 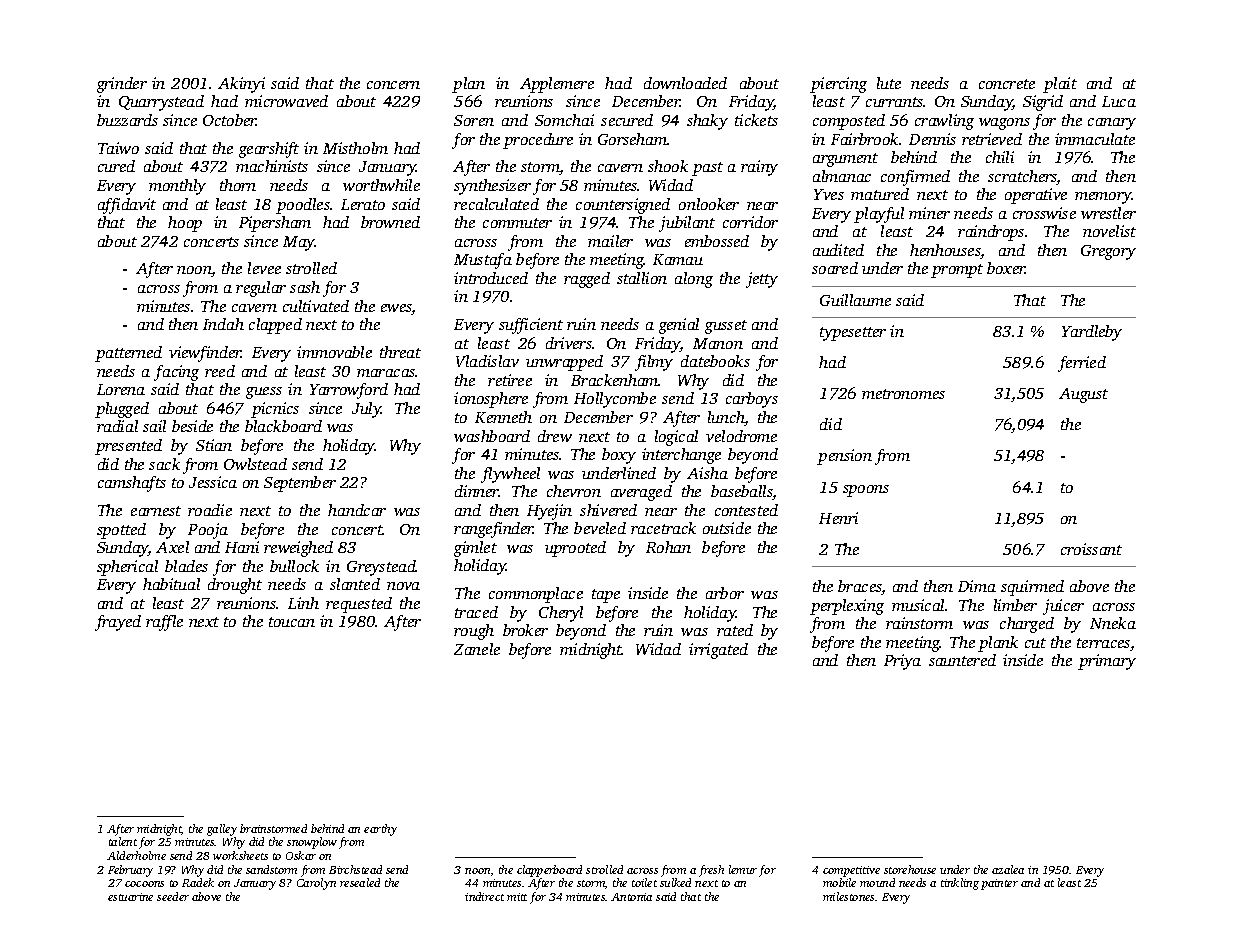 I want to click on miner, so click(x=929, y=213).
